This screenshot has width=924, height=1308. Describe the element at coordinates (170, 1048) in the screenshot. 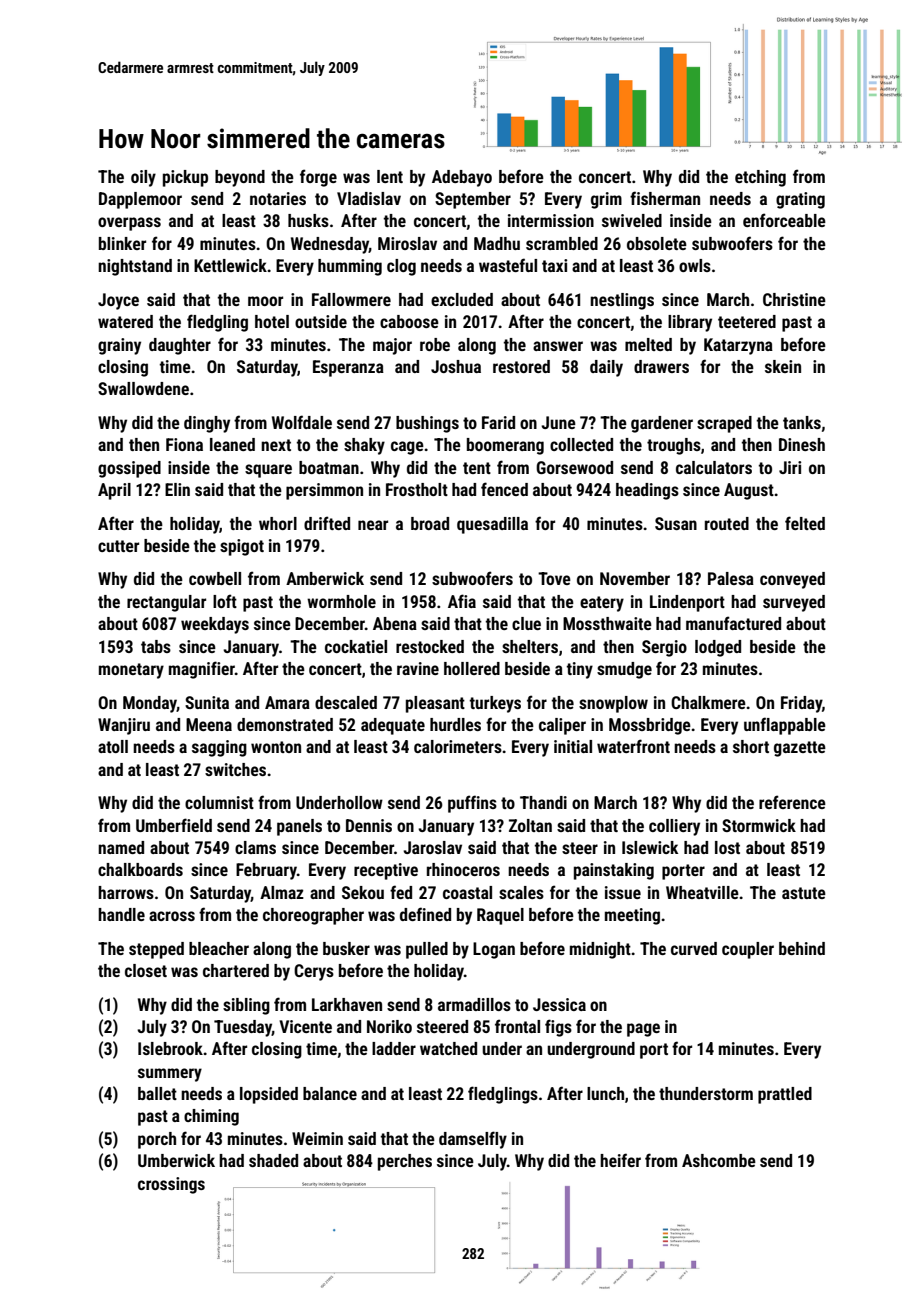

I see `Islebrook` at that location.
